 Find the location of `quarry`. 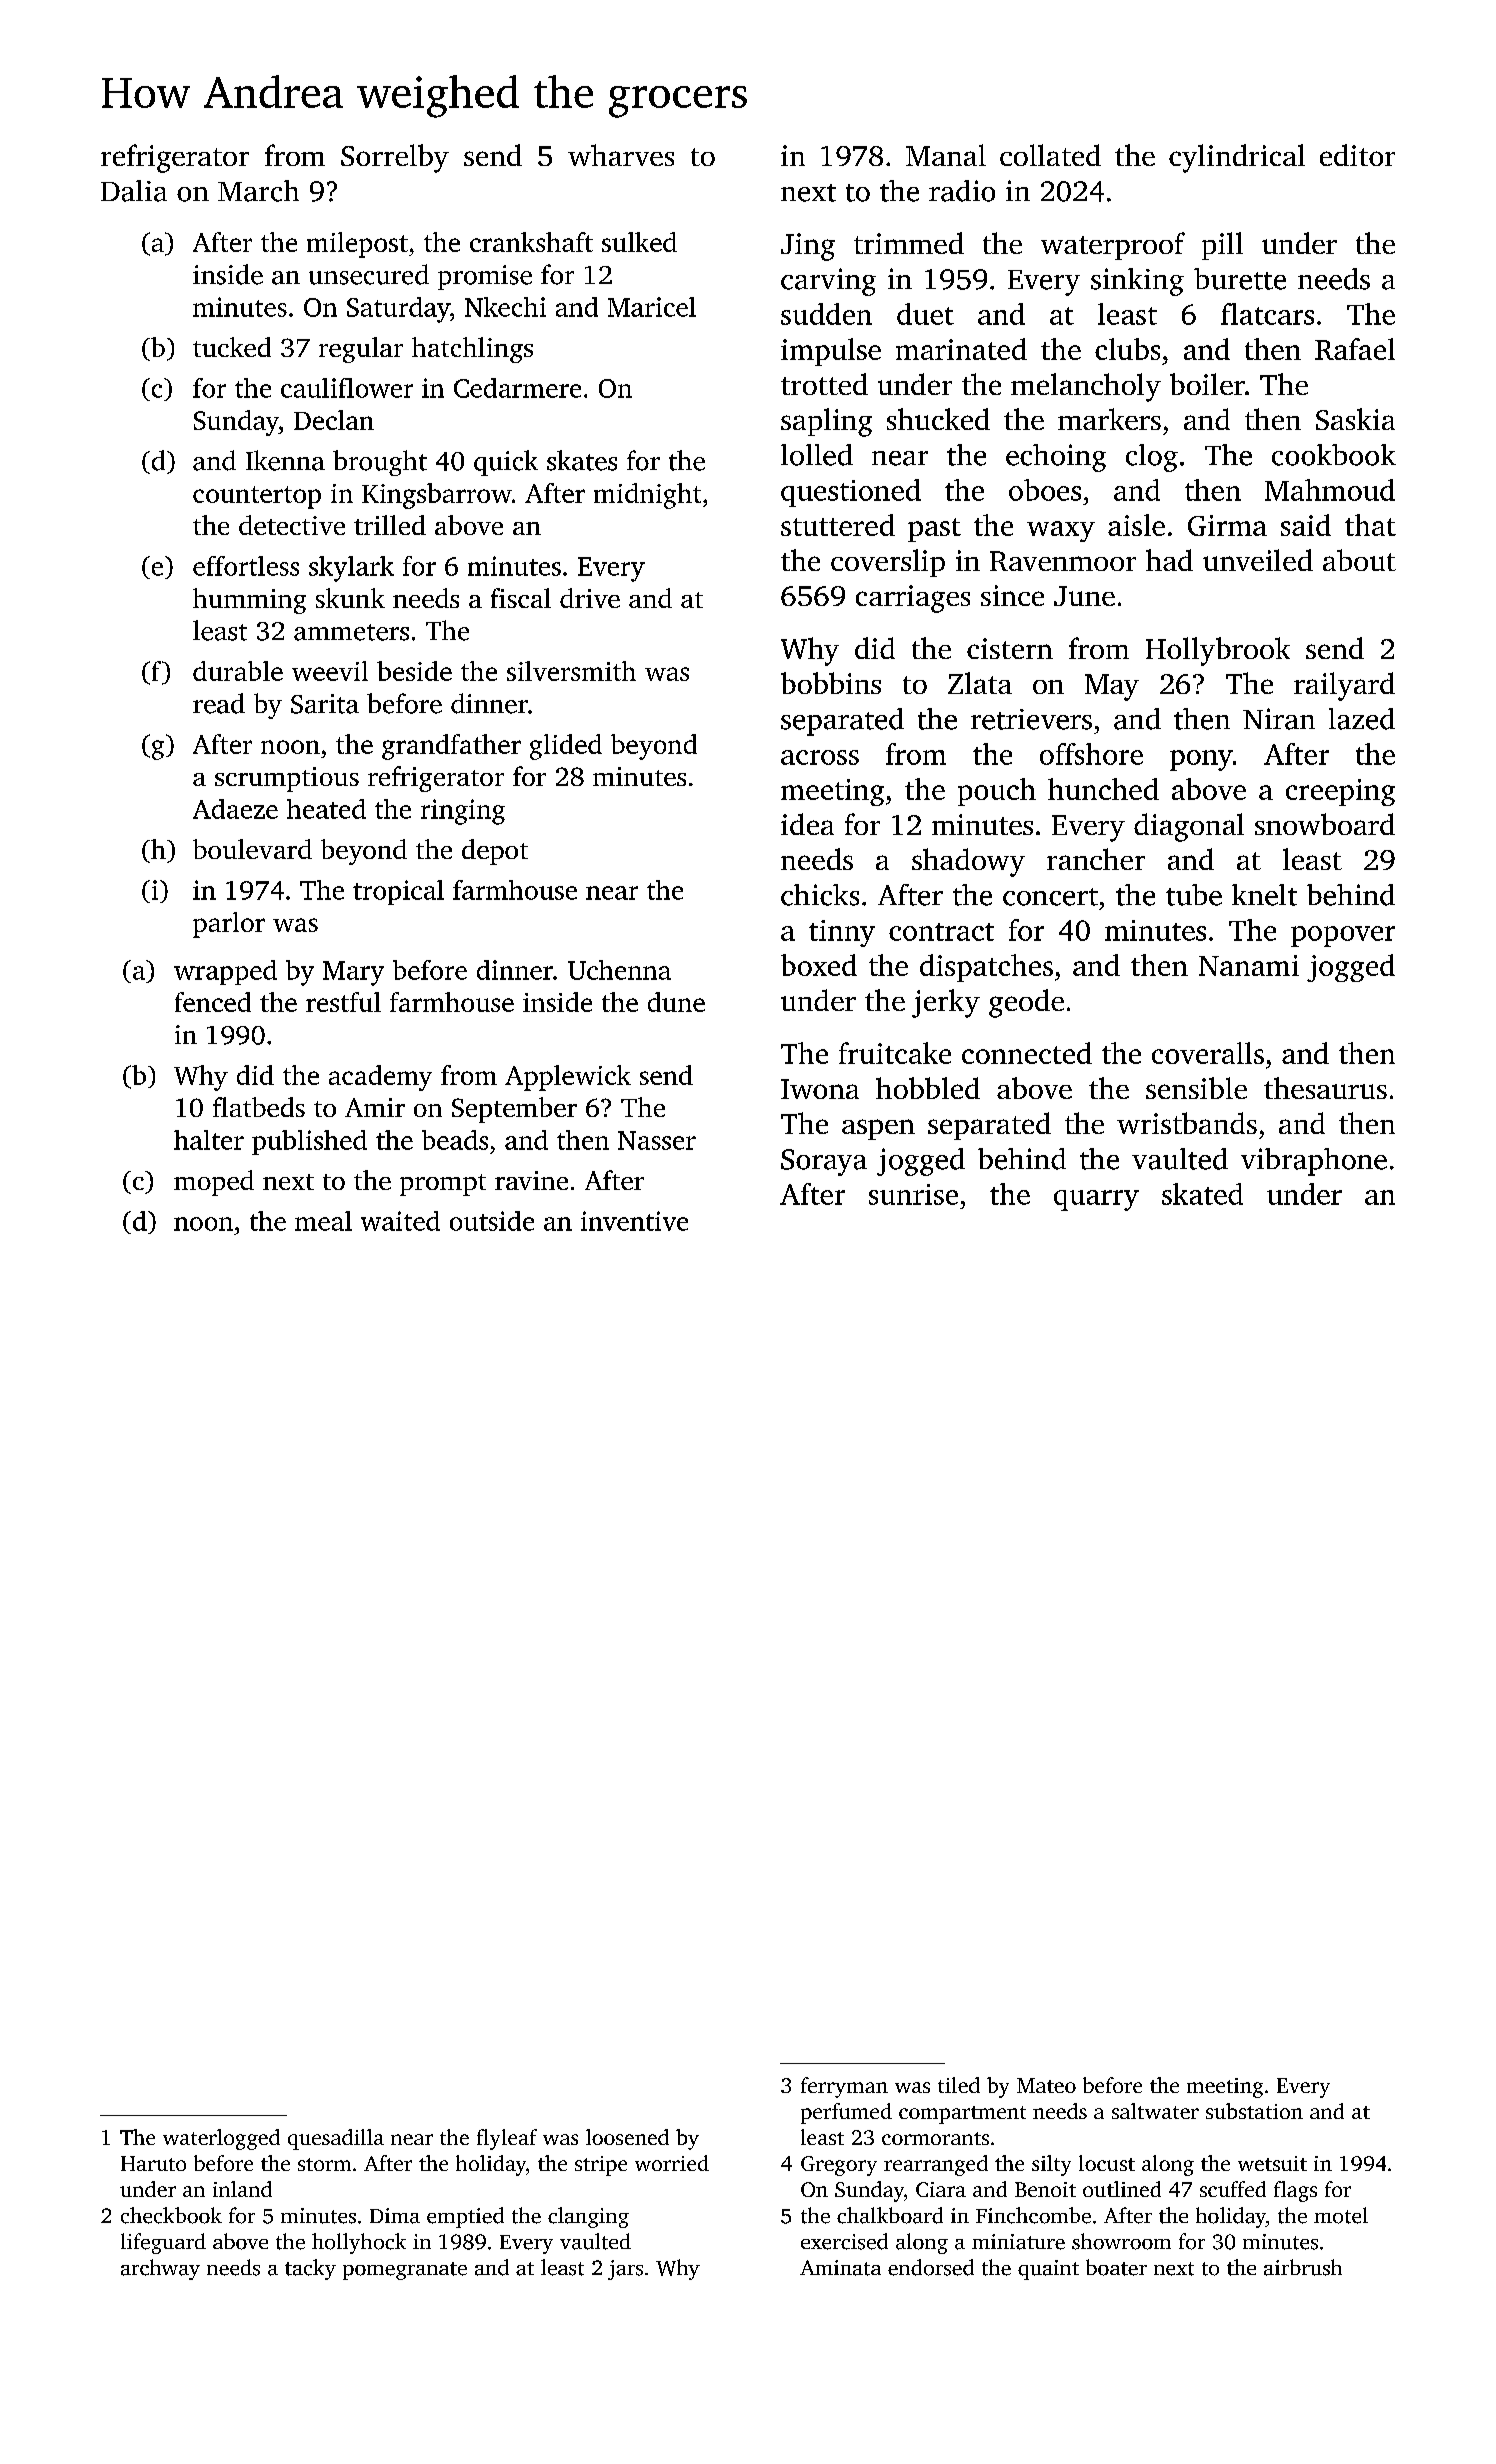

quarry is located at coordinates (1096, 1200).
